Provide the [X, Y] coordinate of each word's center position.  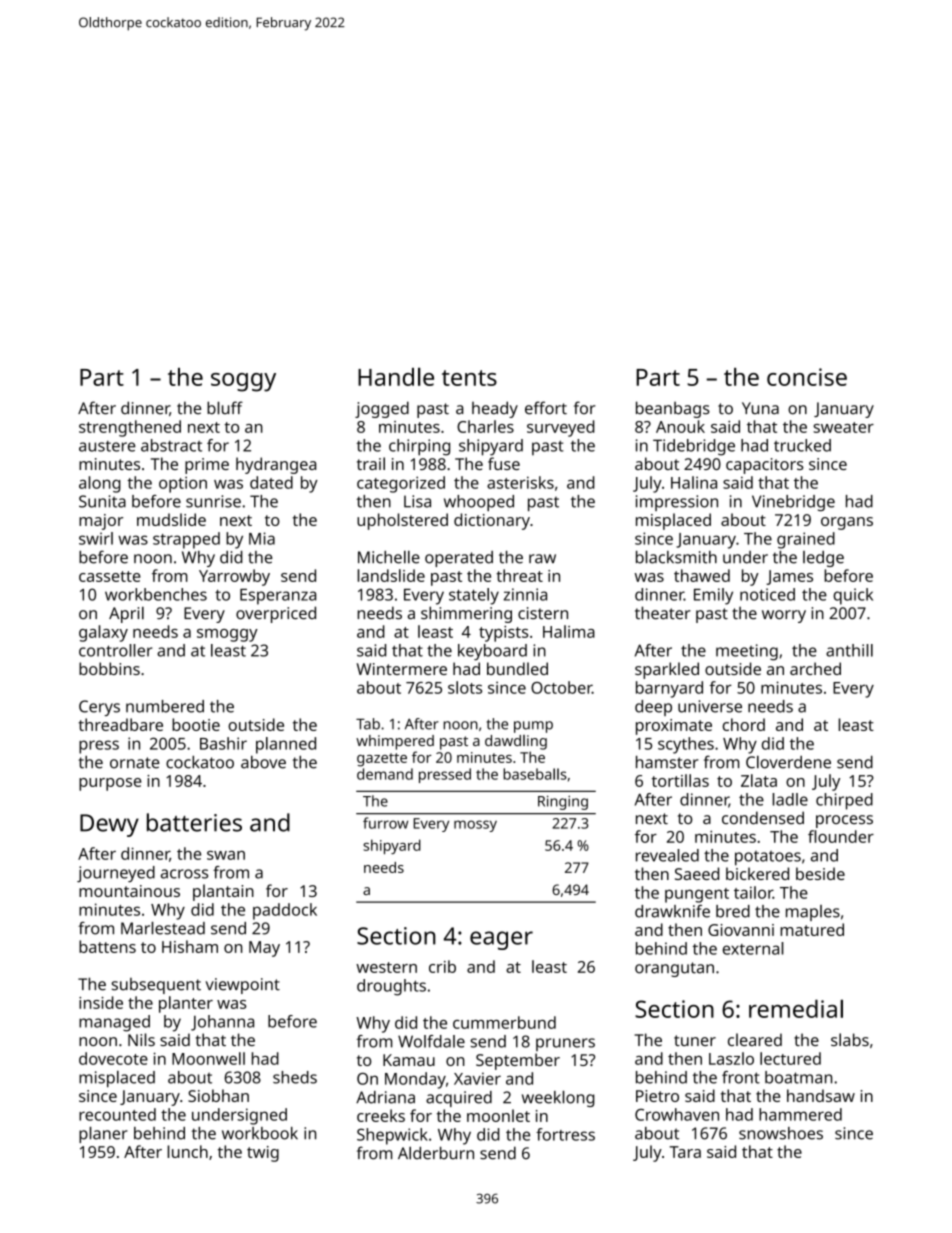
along [100, 484]
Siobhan [218, 1095]
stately [474, 596]
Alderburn [436, 1153]
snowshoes [781, 1133]
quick [853, 596]
